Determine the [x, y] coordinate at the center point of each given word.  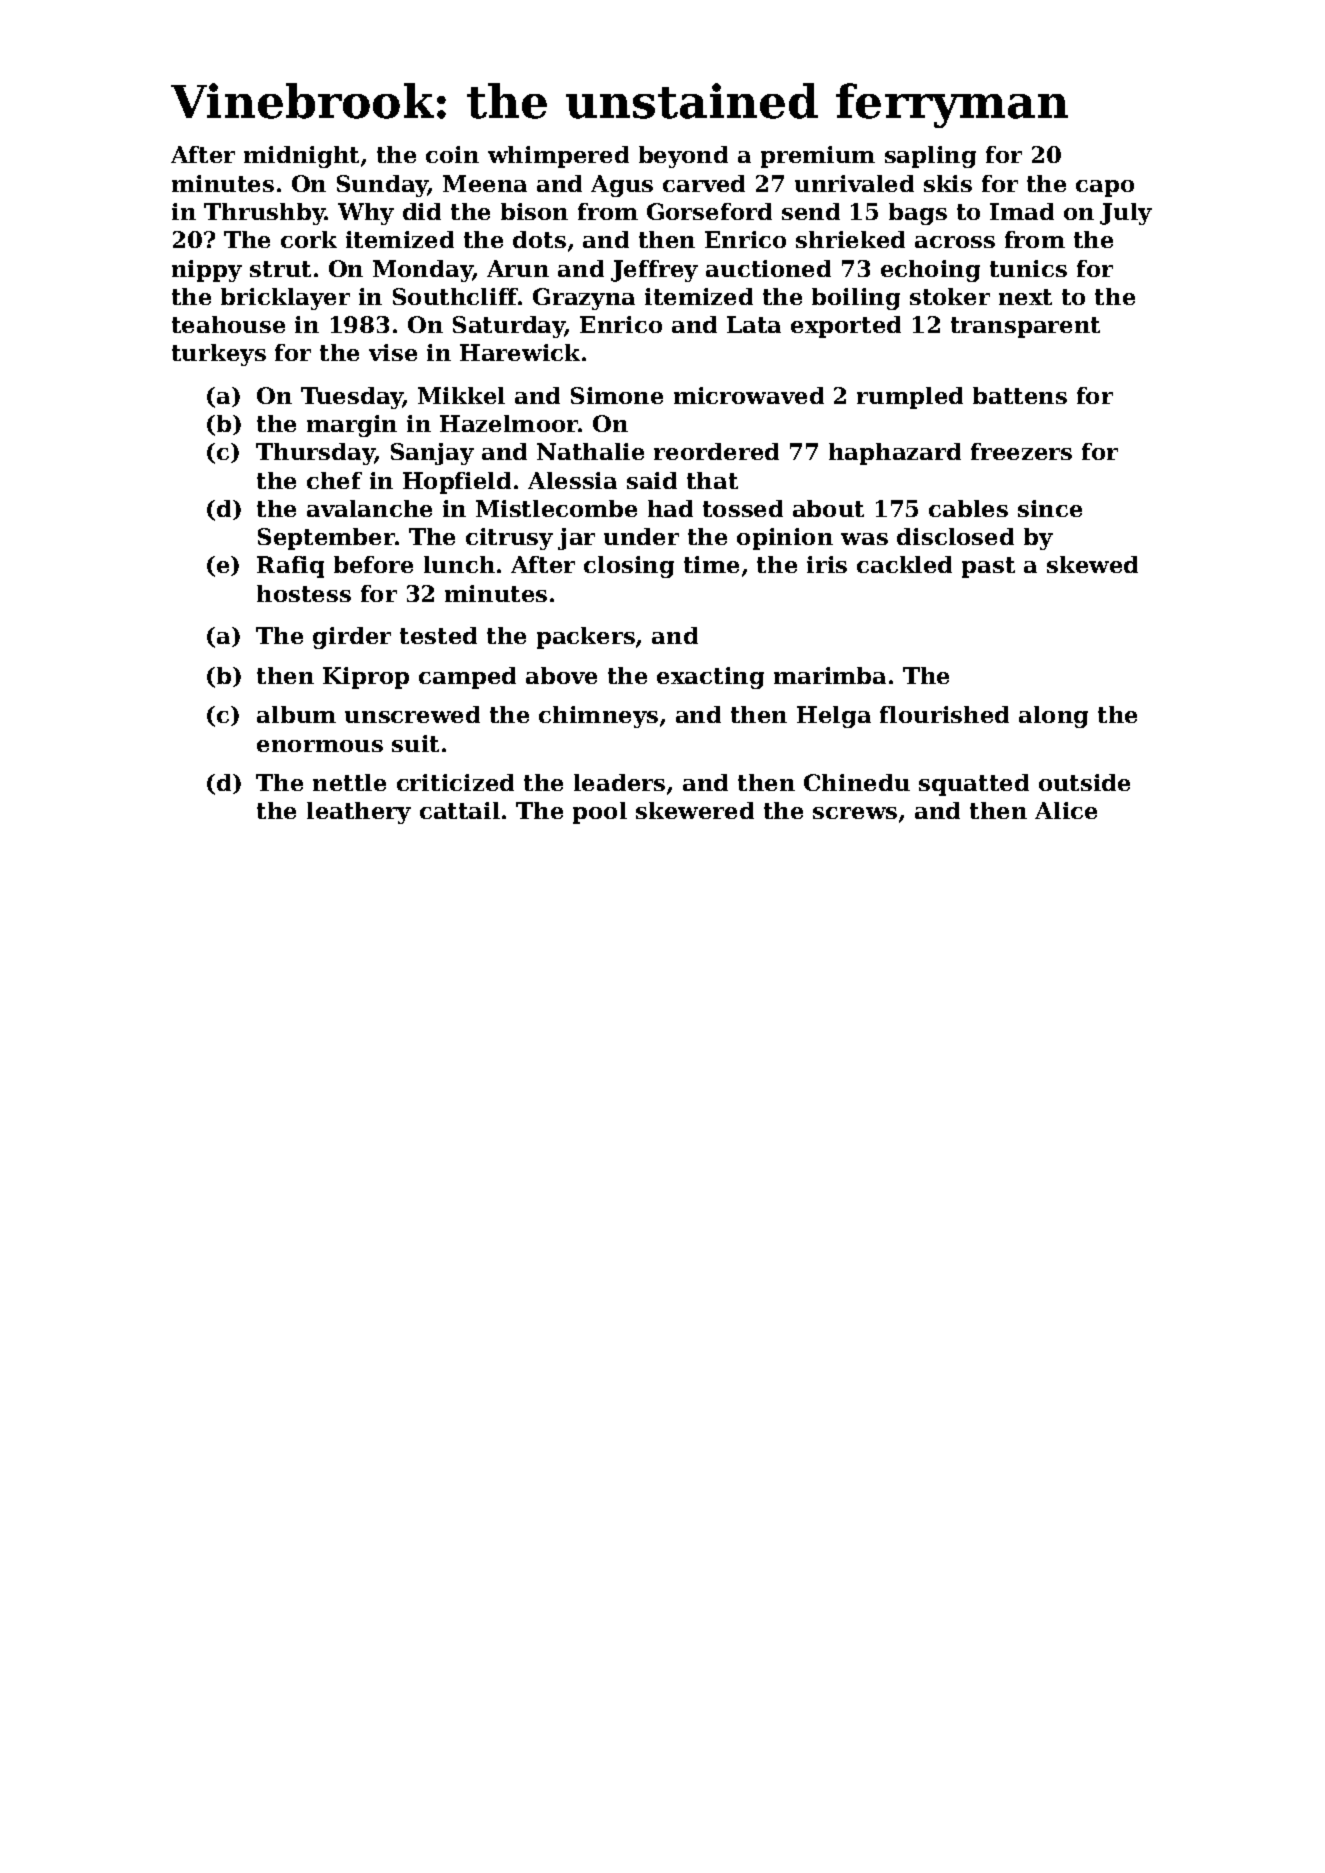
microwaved [749, 395]
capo [1105, 188]
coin [452, 154]
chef [334, 480]
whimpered [558, 157]
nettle [349, 782]
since [1050, 508]
